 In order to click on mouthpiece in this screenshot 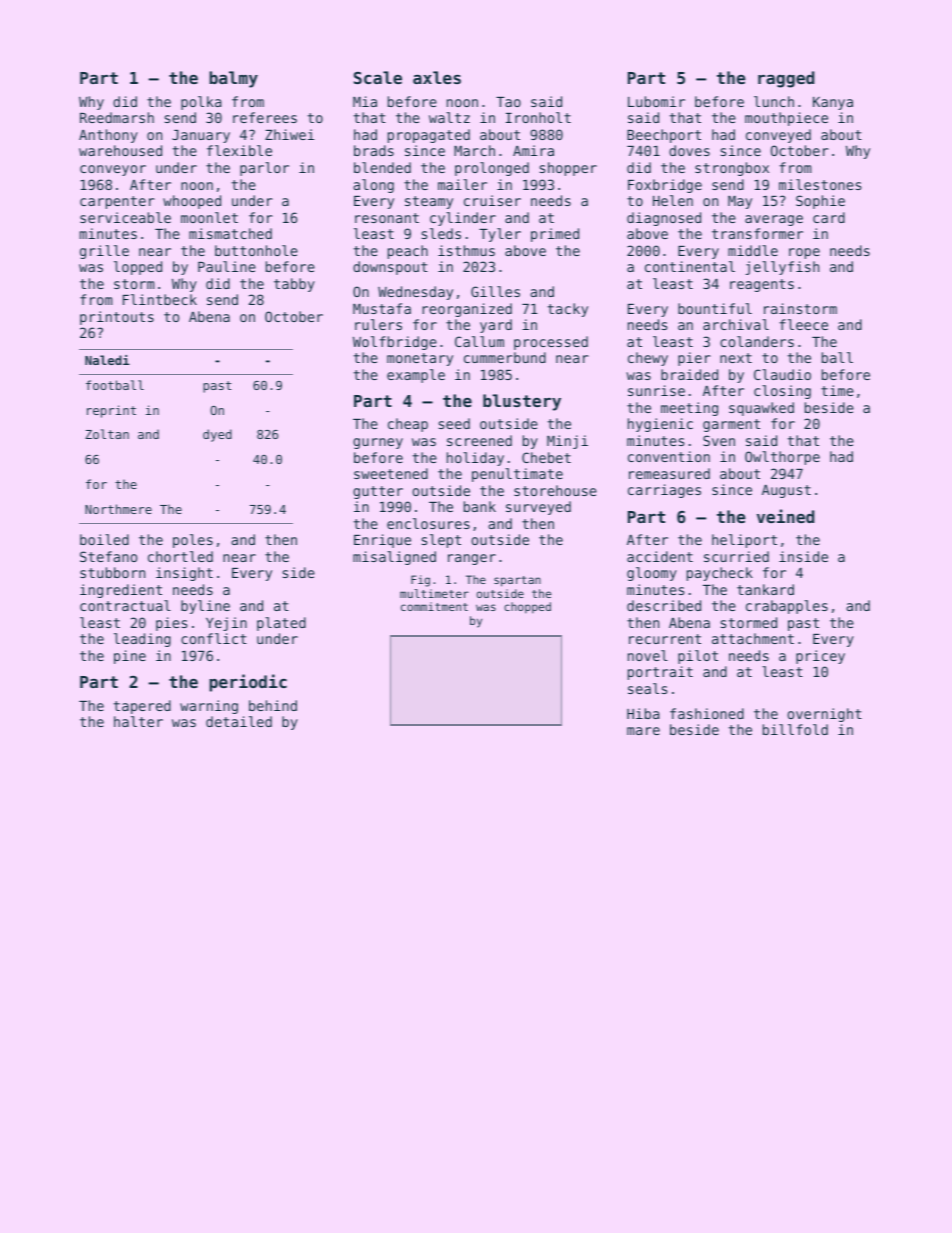, I will do `click(786, 119)`.
